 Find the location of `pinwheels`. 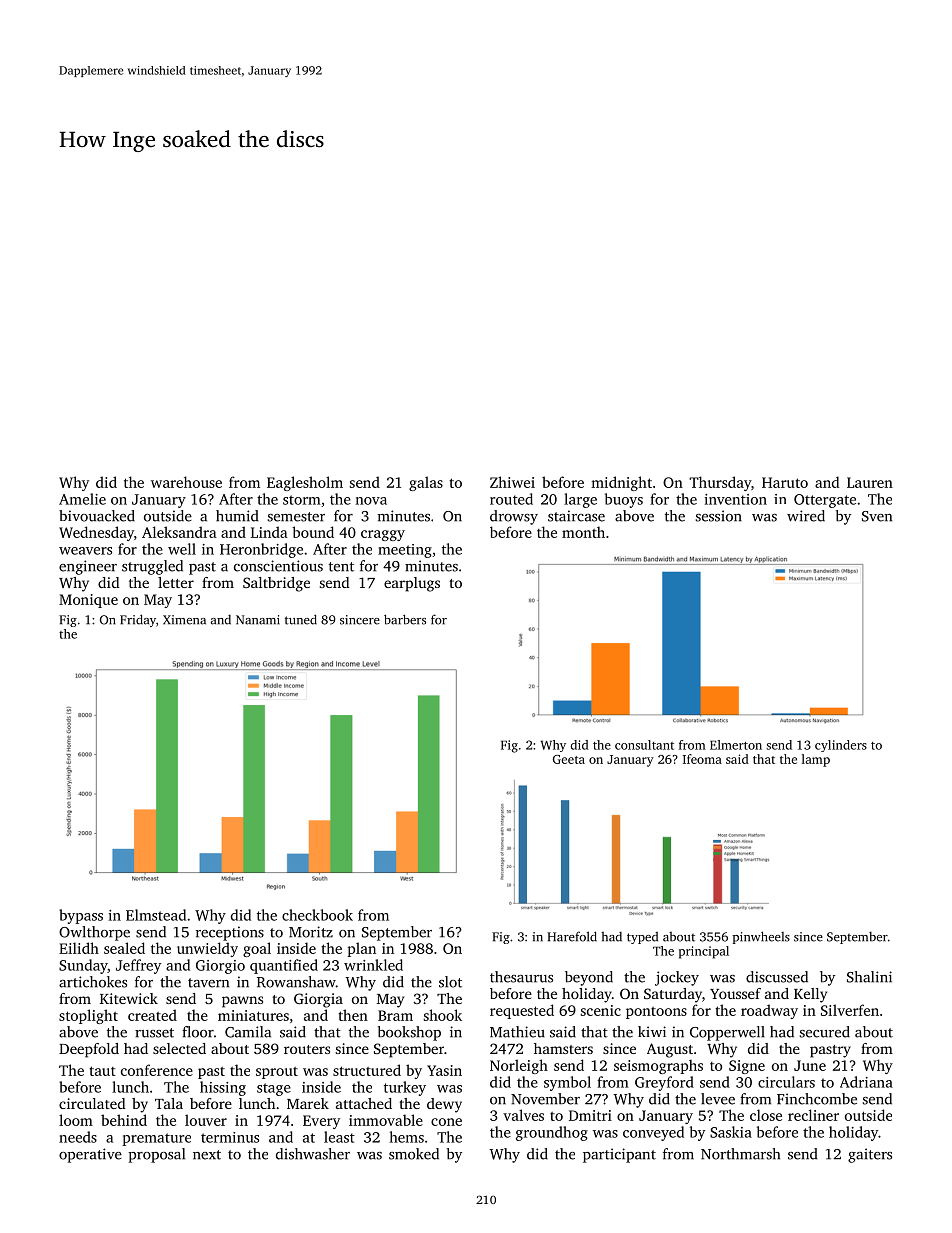

pinwheels is located at coordinates (761, 937).
